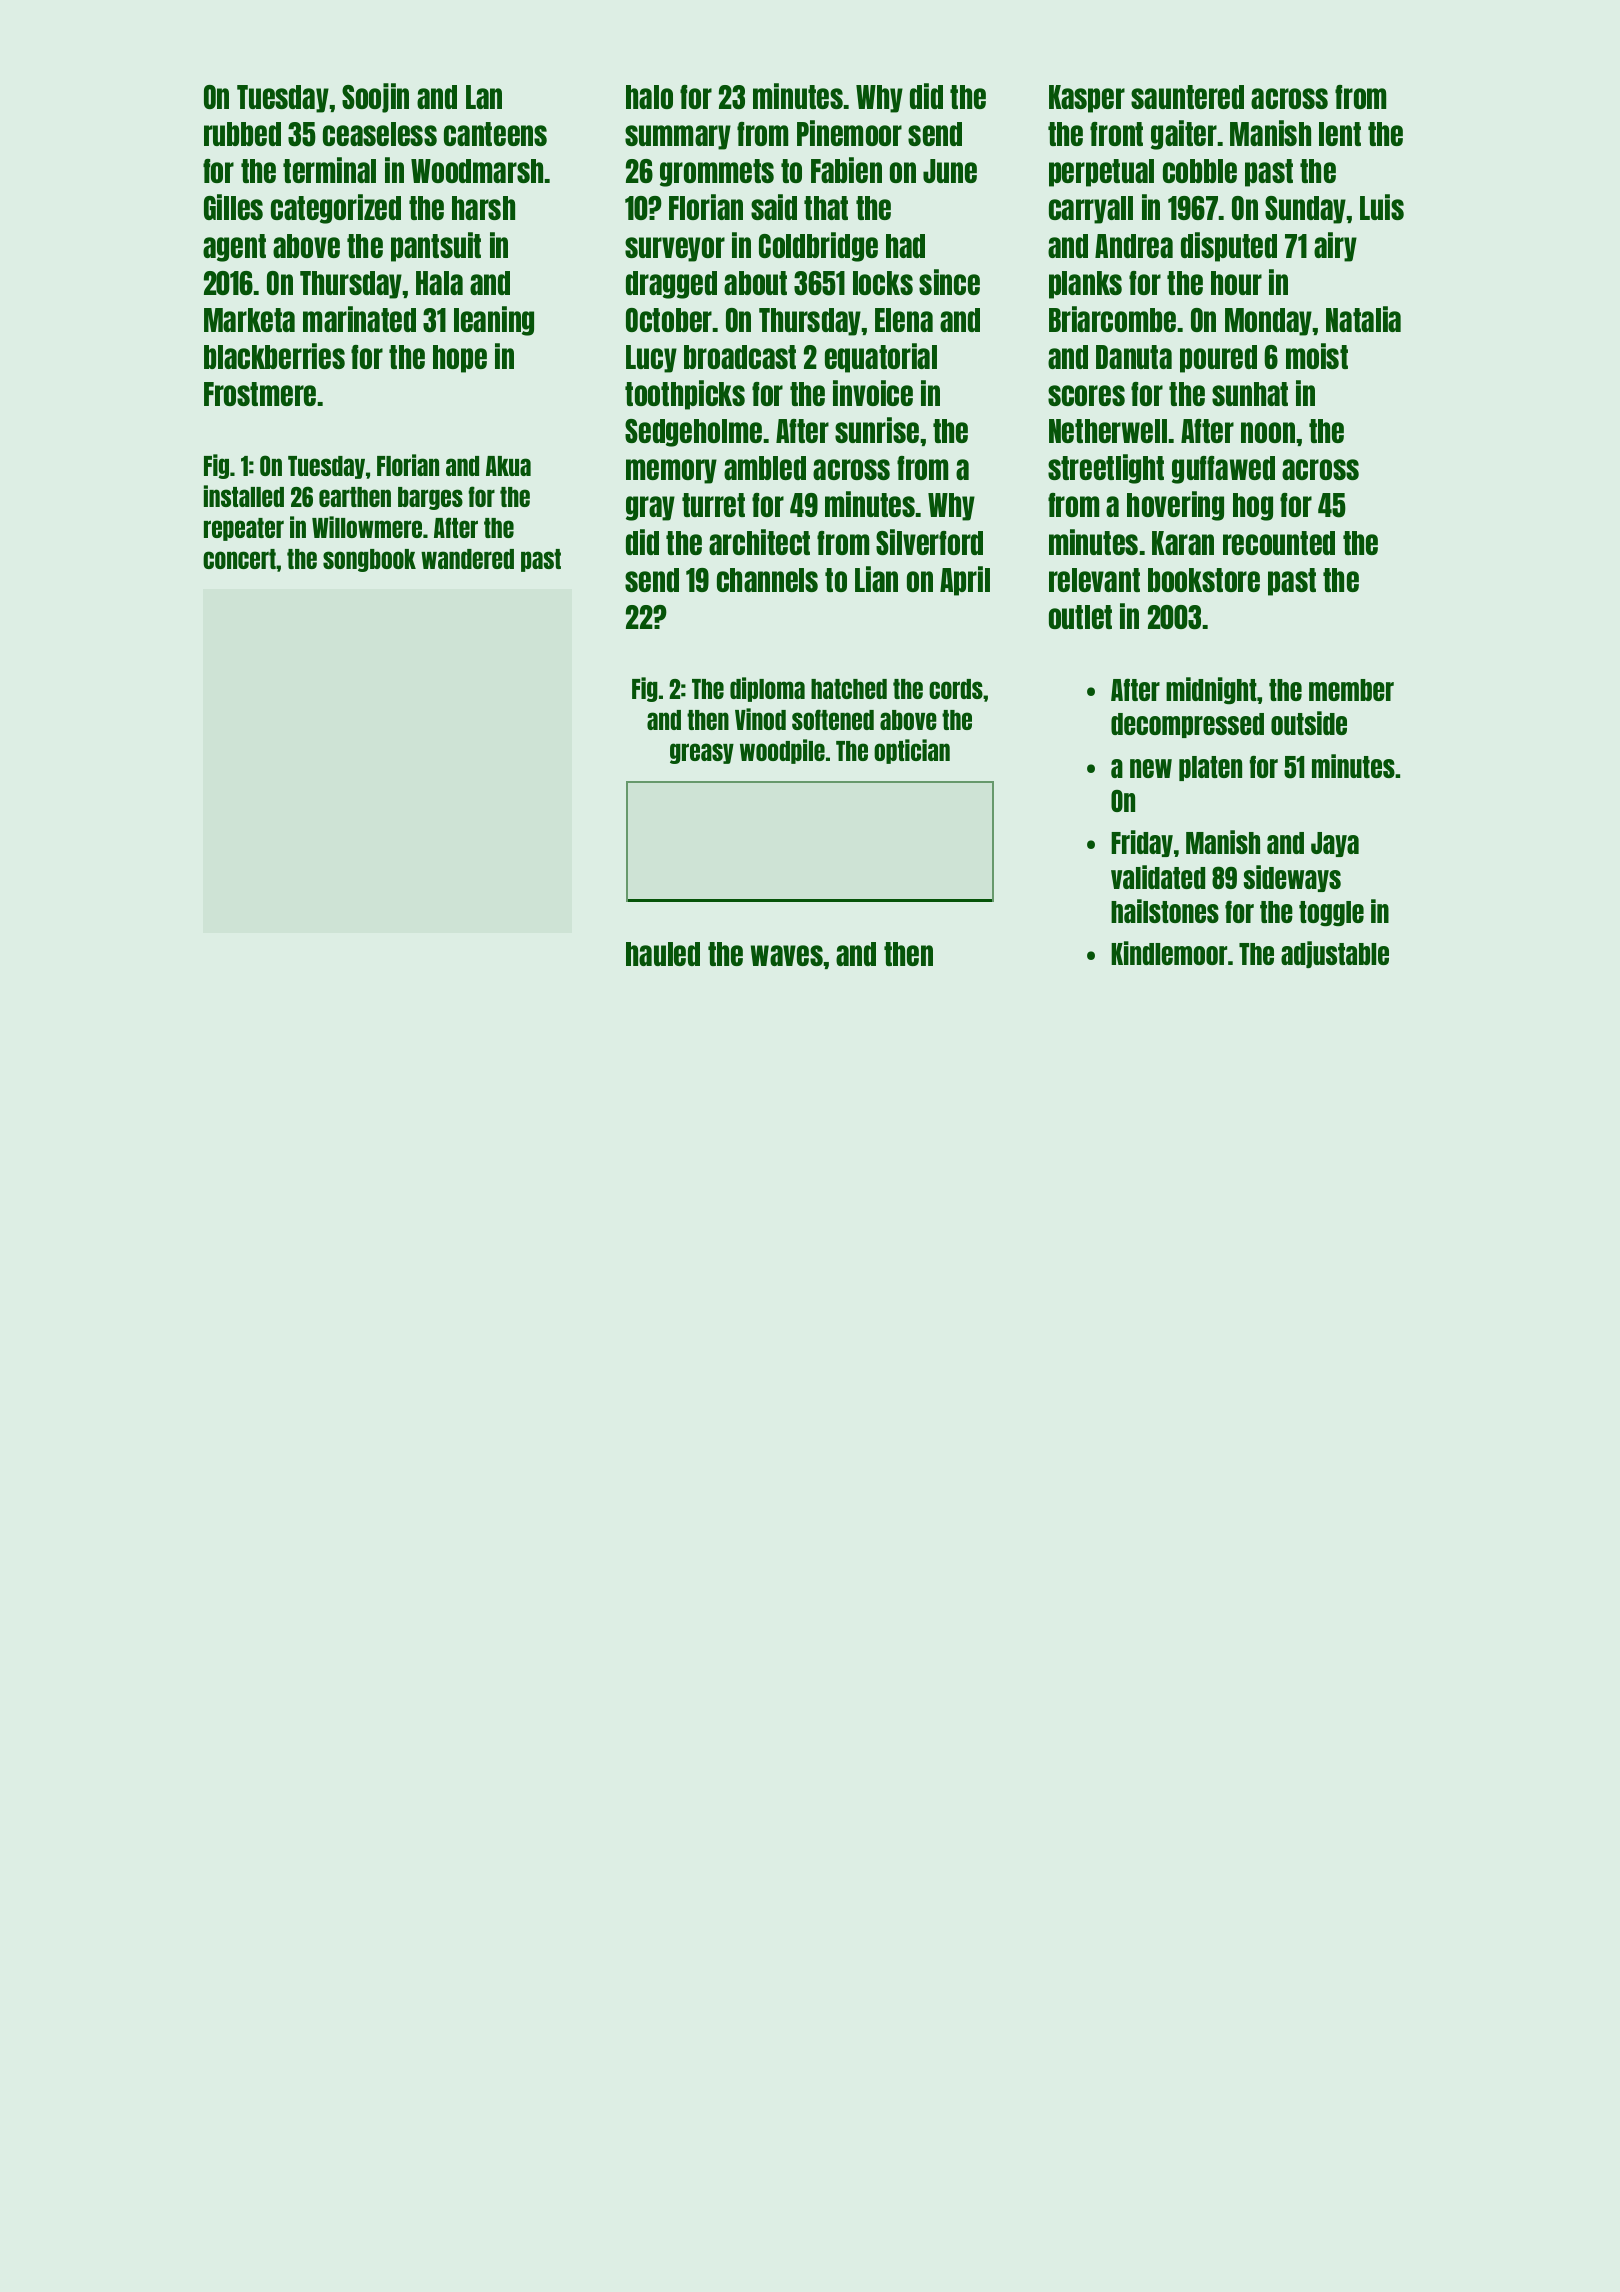 Image resolution: width=1620 pixels, height=2292 pixels. Describe the element at coordinates (467, 559) in the image. I see `wandered` at that location.
